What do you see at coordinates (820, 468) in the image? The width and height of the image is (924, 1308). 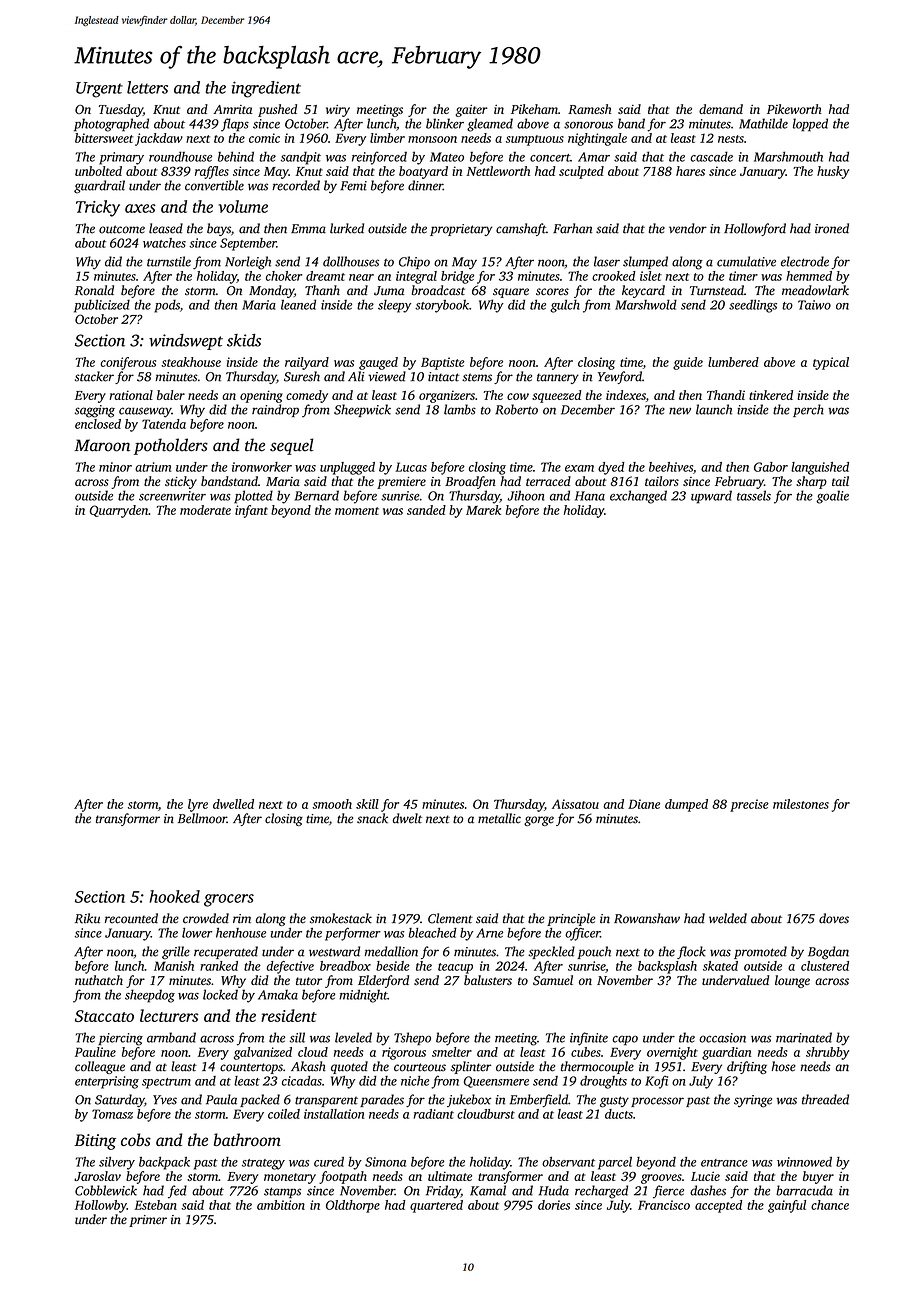 I see `languished` at bounding box center [820, 468].
